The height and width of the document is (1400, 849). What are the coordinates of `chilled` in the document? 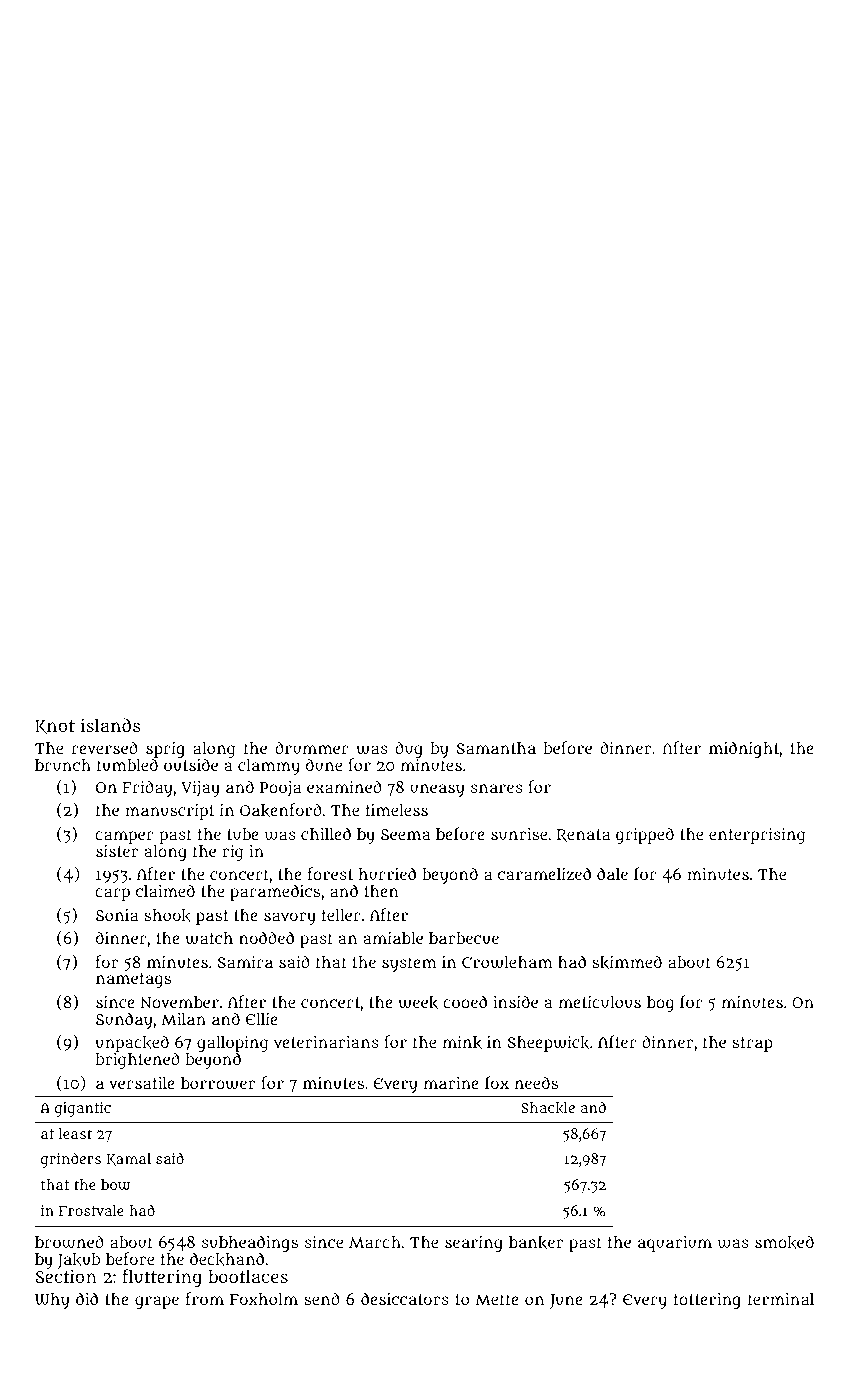 It's located at (326, 833).
